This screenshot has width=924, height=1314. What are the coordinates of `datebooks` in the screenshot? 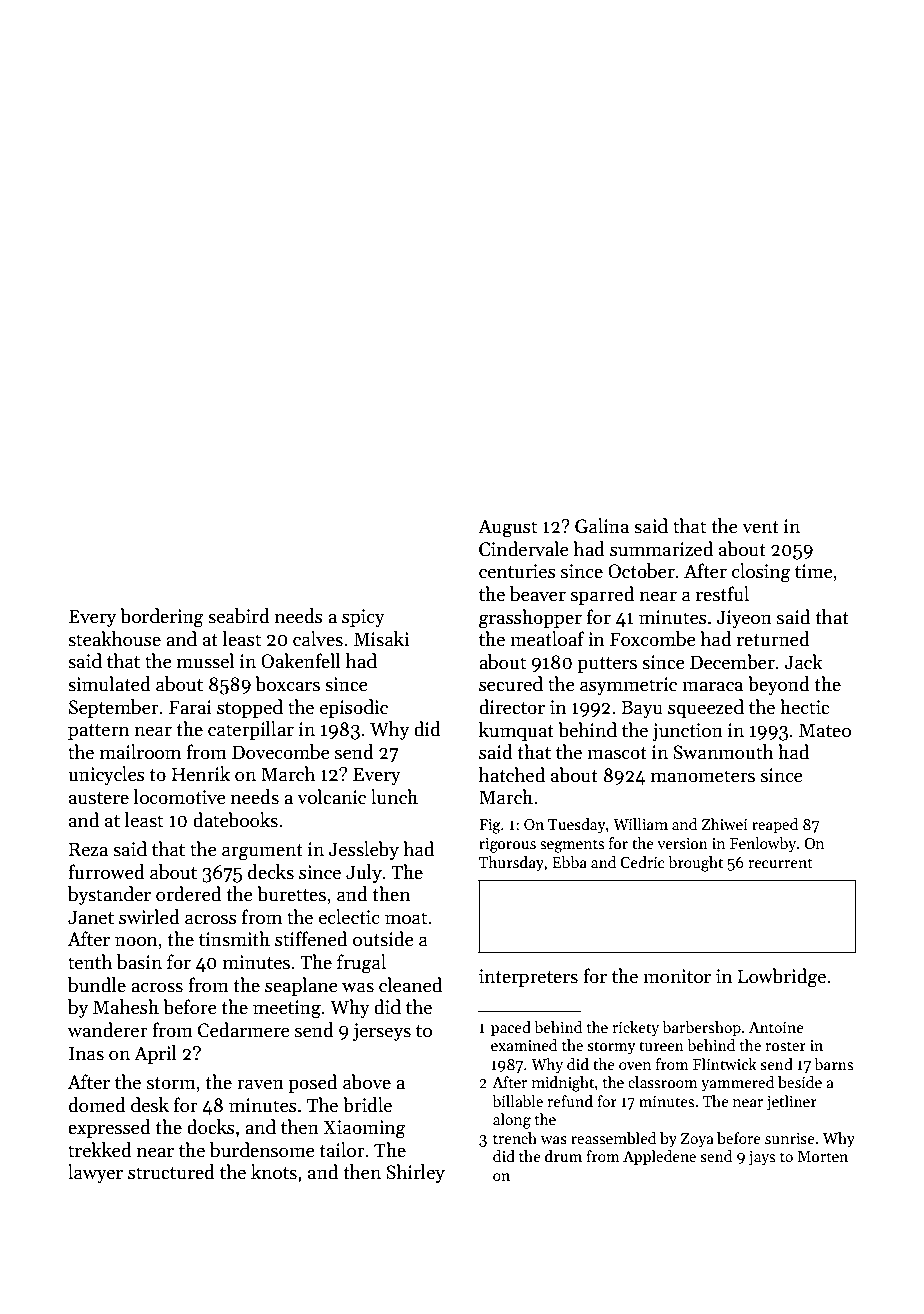 It's located at (235, 820).
